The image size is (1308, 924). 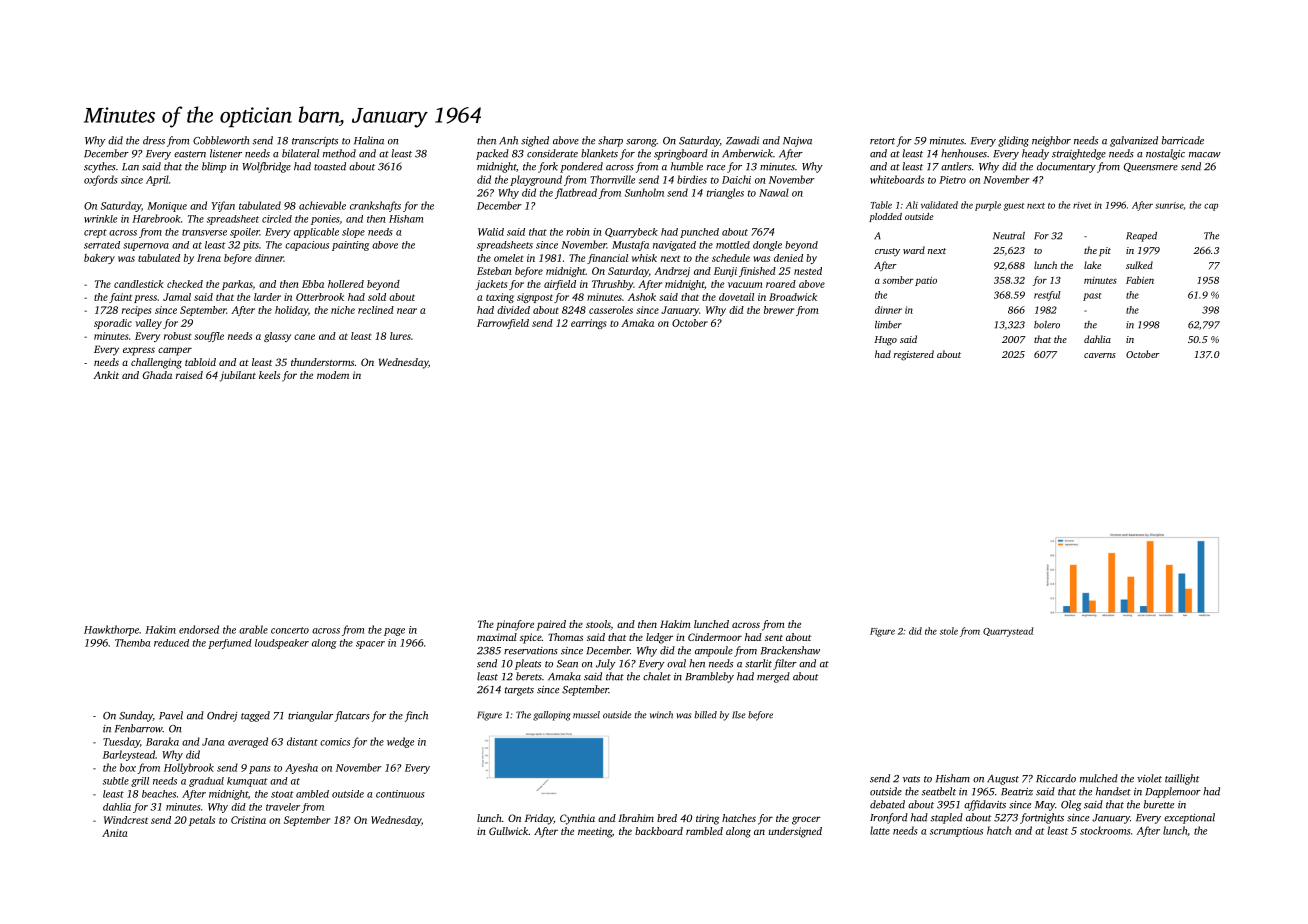 I want to click on sent, so click(x=774, y=638).
